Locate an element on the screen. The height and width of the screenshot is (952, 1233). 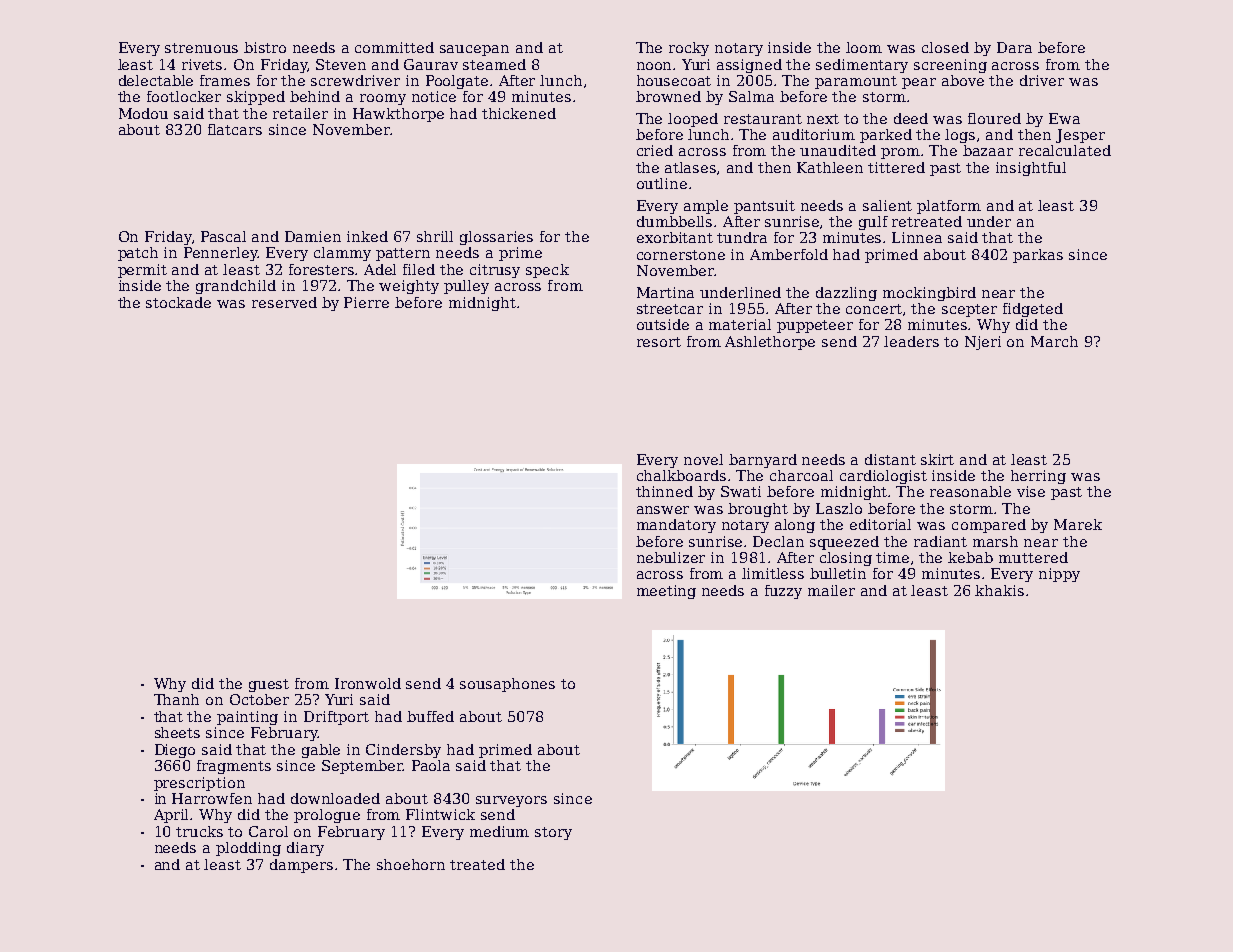
insightful is located at coordinates (1031, 169).
